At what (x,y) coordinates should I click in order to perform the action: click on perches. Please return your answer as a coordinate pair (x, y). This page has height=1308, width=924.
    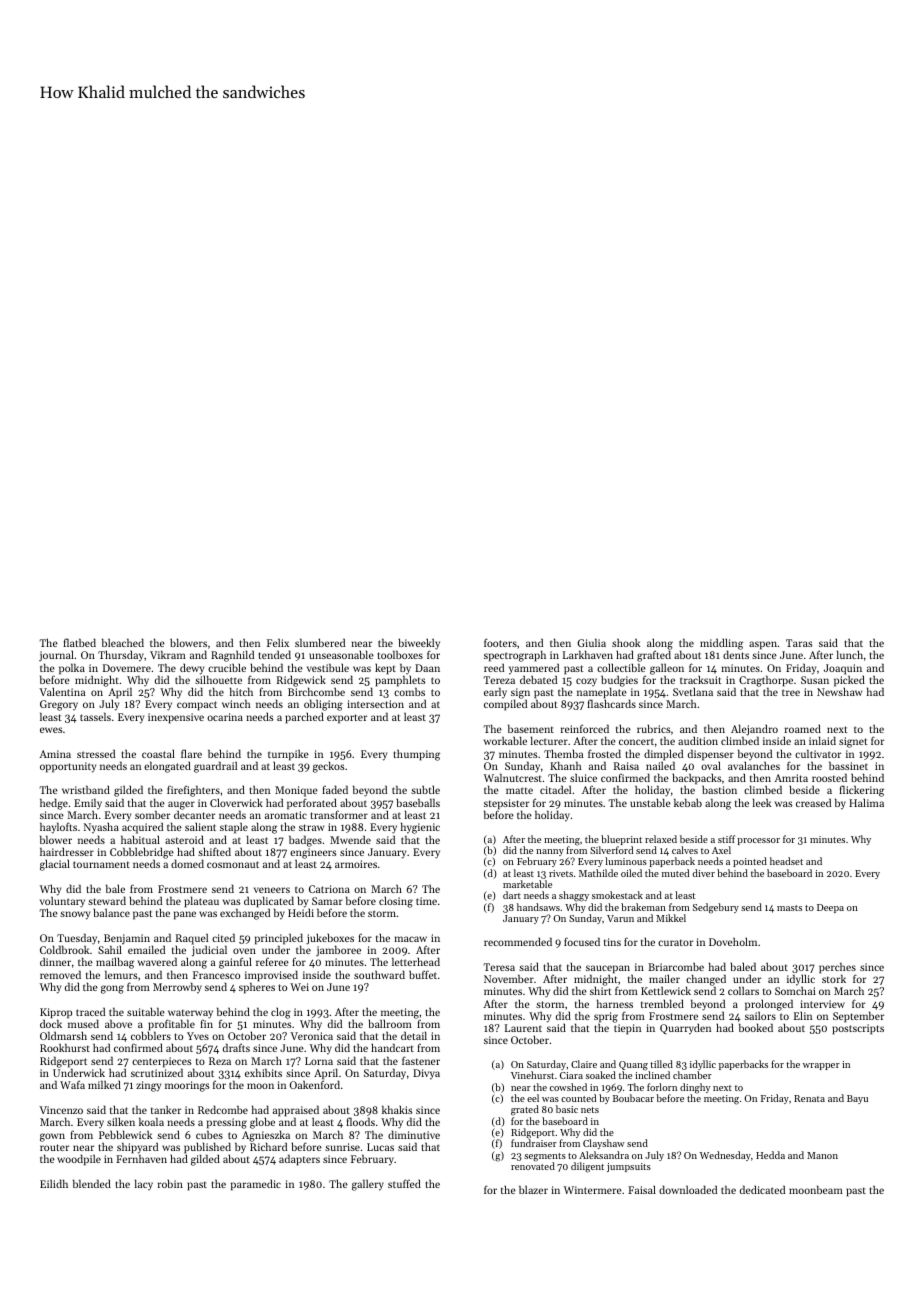
    Looking at the image, I should click on (837, 968).
